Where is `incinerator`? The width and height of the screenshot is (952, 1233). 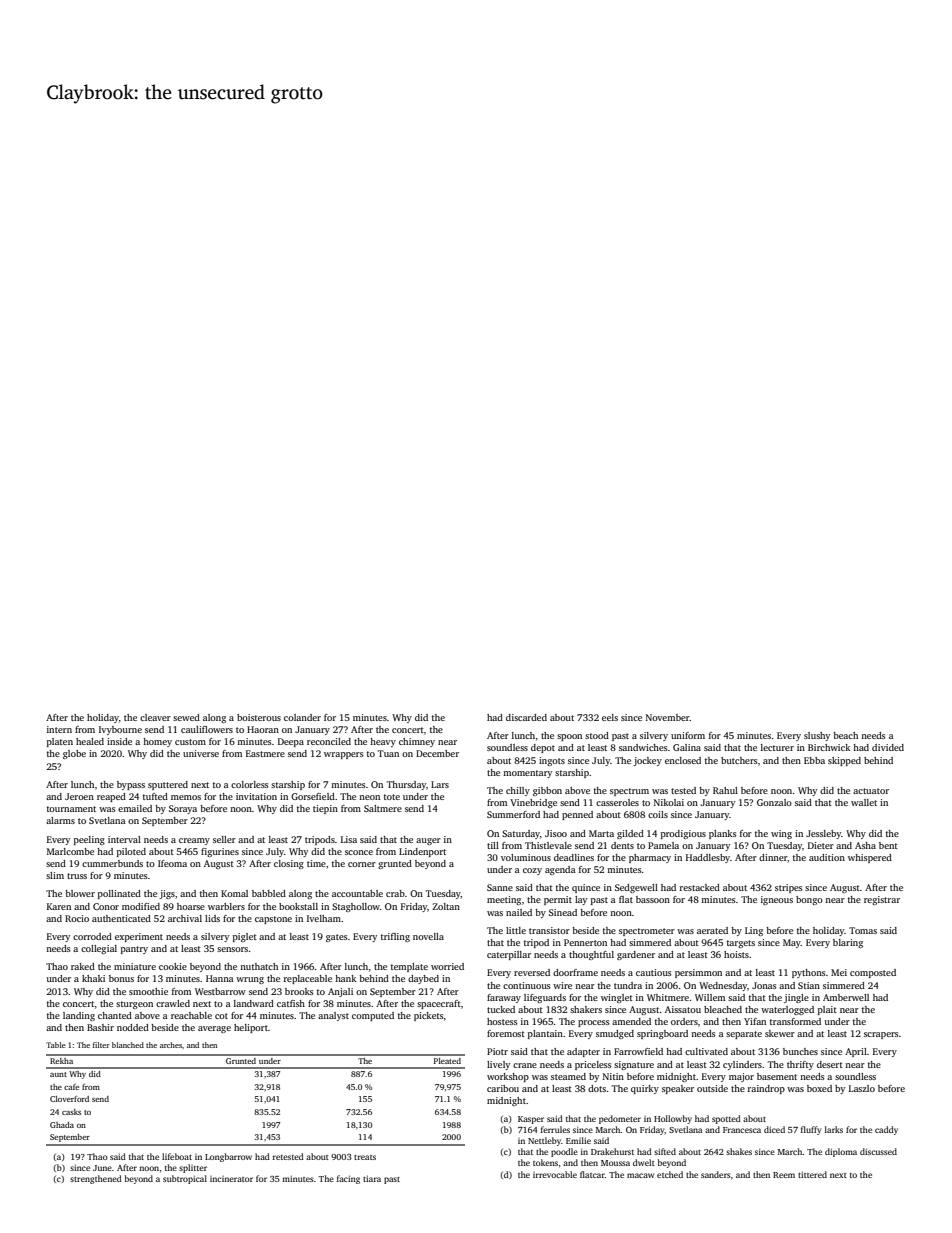 incinerator is located at coordinates (231, 1179).
